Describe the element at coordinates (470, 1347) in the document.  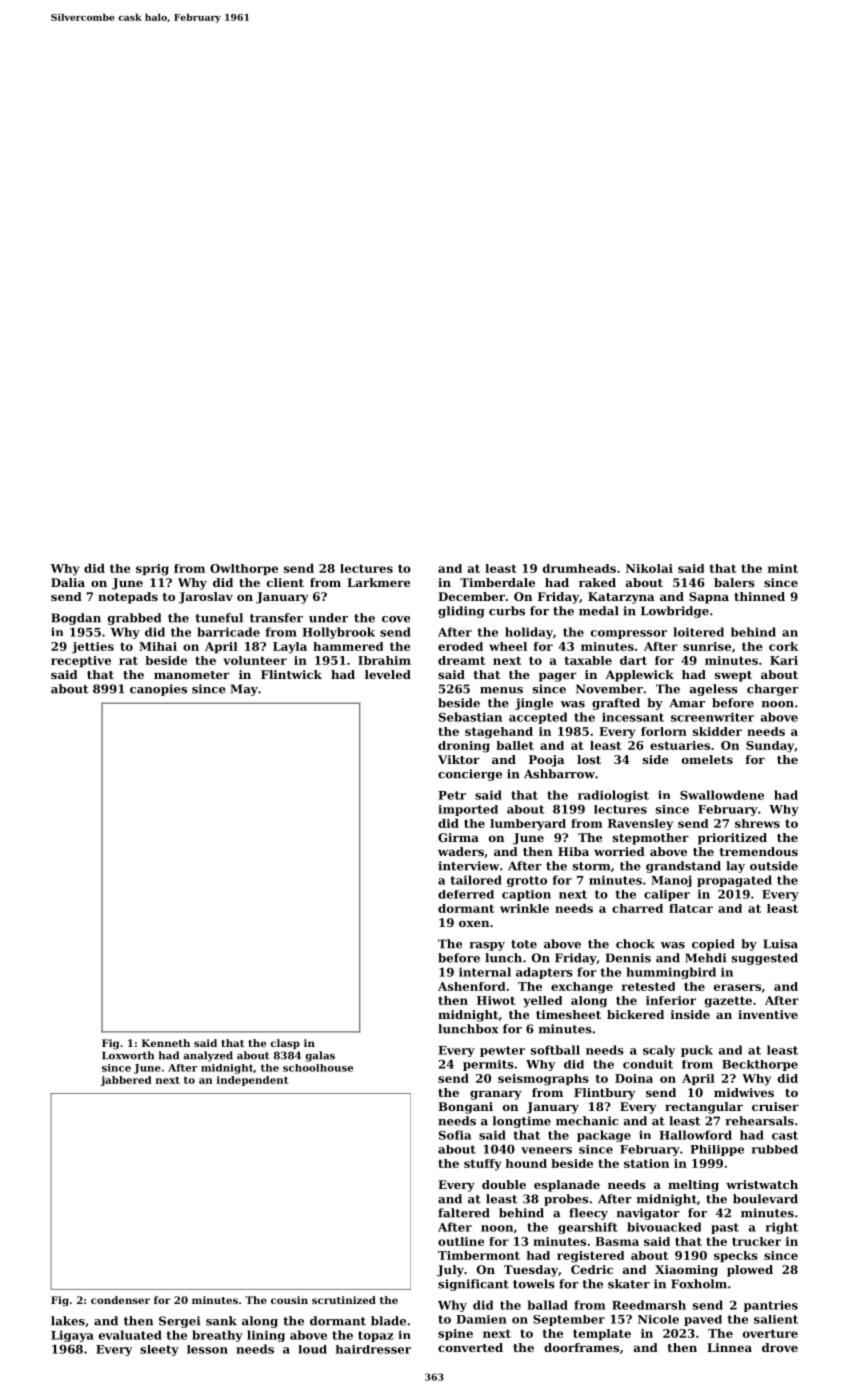
I see `converted` at that location.
